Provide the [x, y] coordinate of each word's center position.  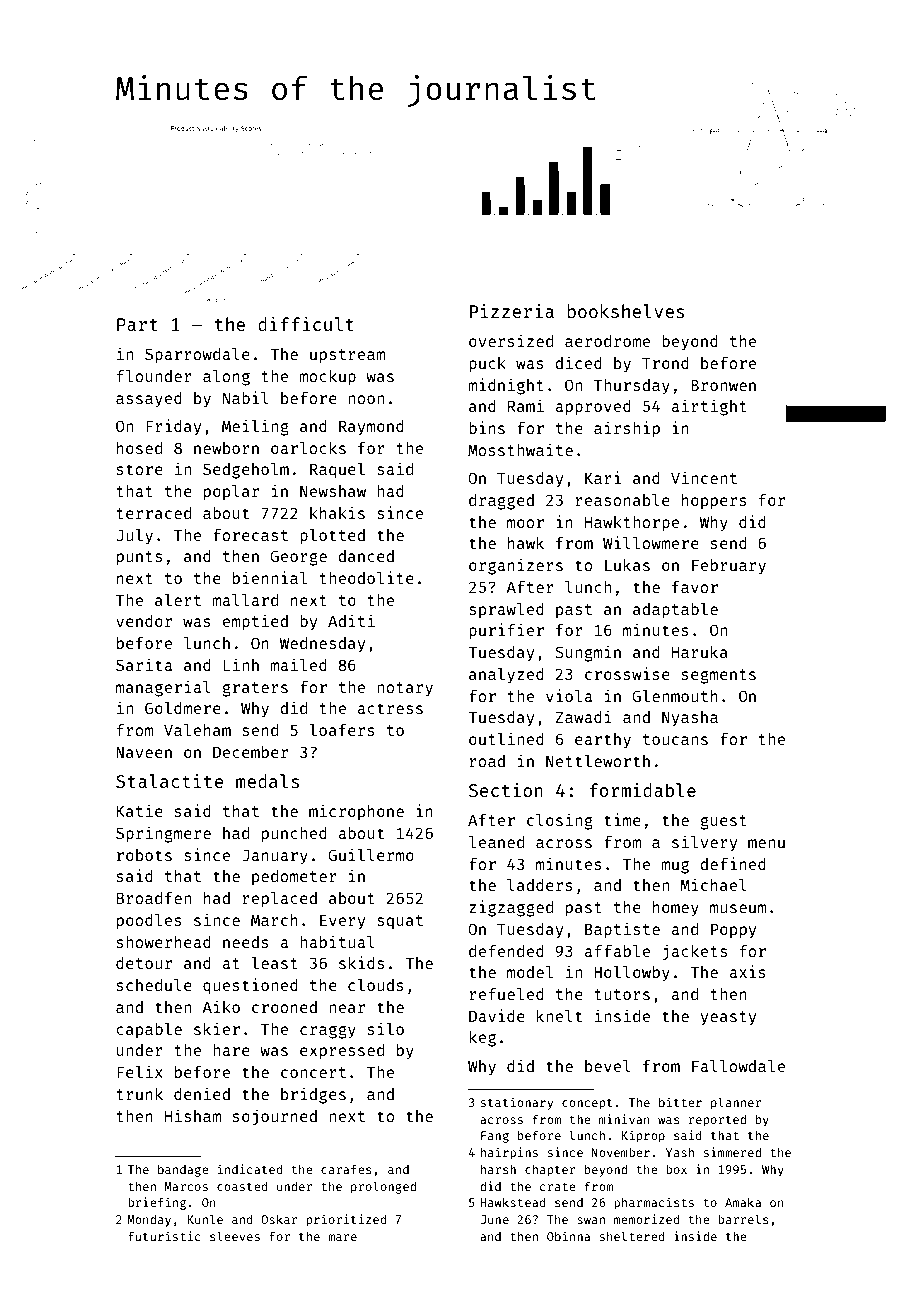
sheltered [632, 1236]
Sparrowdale [197, 356]
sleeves [235, 1236]
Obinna [568, 1236]
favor [695, 587]
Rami [526, 405]
